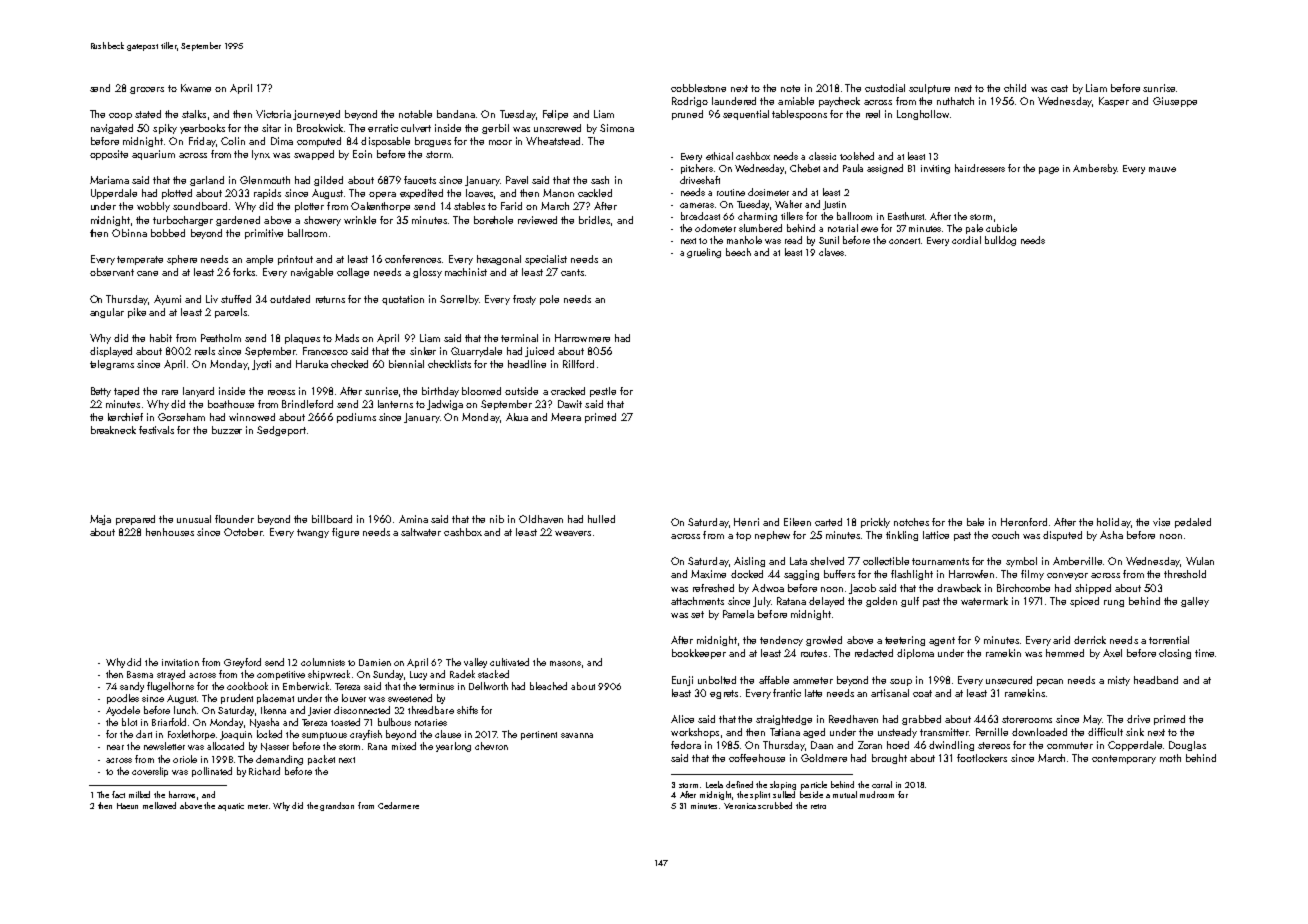  What do you see at coordinates (212, 772) in the screenshot?
I see `pollinated` at bounding box center [212, 772].
